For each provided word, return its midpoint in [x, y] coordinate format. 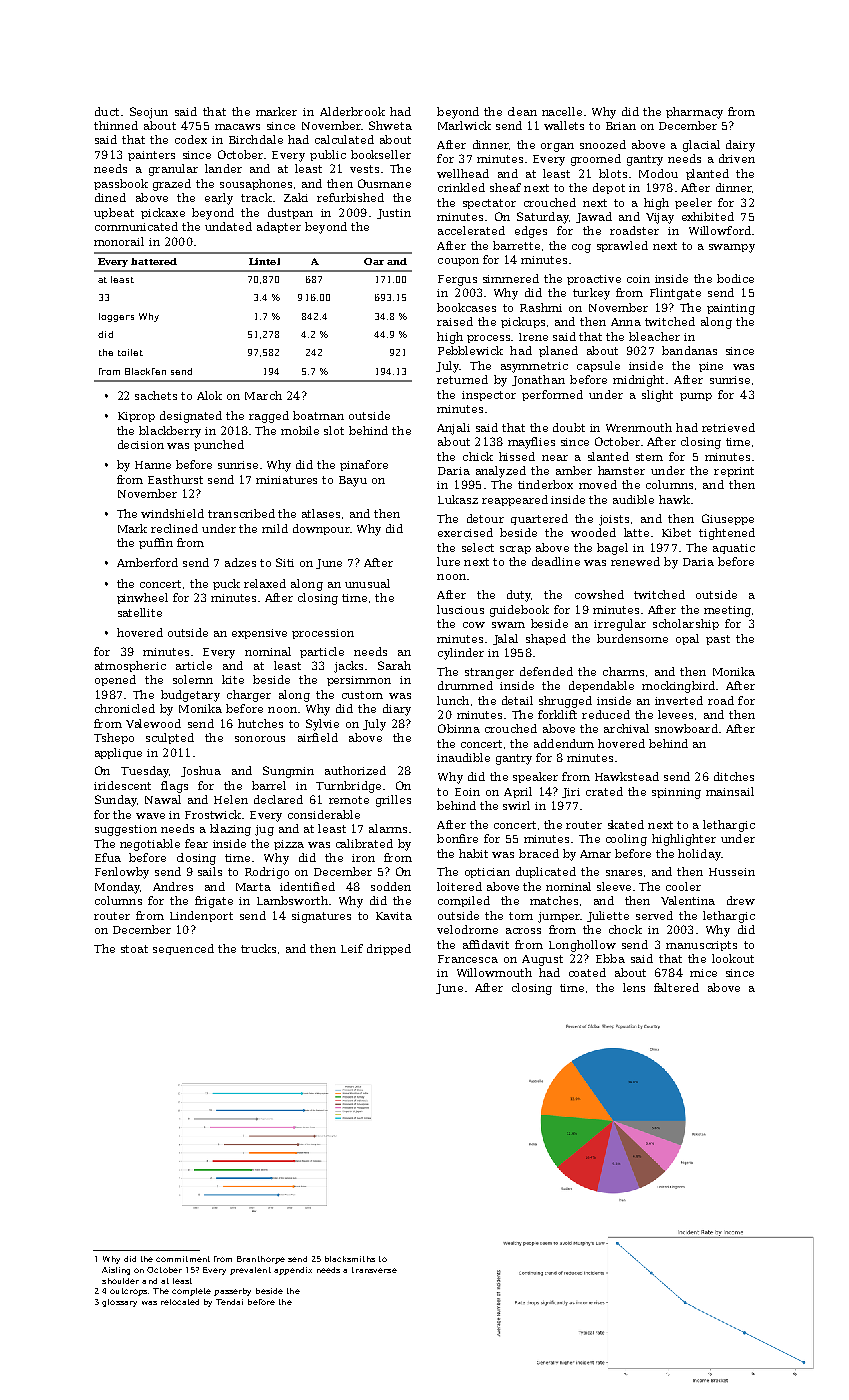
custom [362, 695]
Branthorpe [261, 1260]
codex [191, 139]
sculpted [170, 738]
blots [613, 173]
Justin [394, 214]
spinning [676, 793]
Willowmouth [494, 972]
